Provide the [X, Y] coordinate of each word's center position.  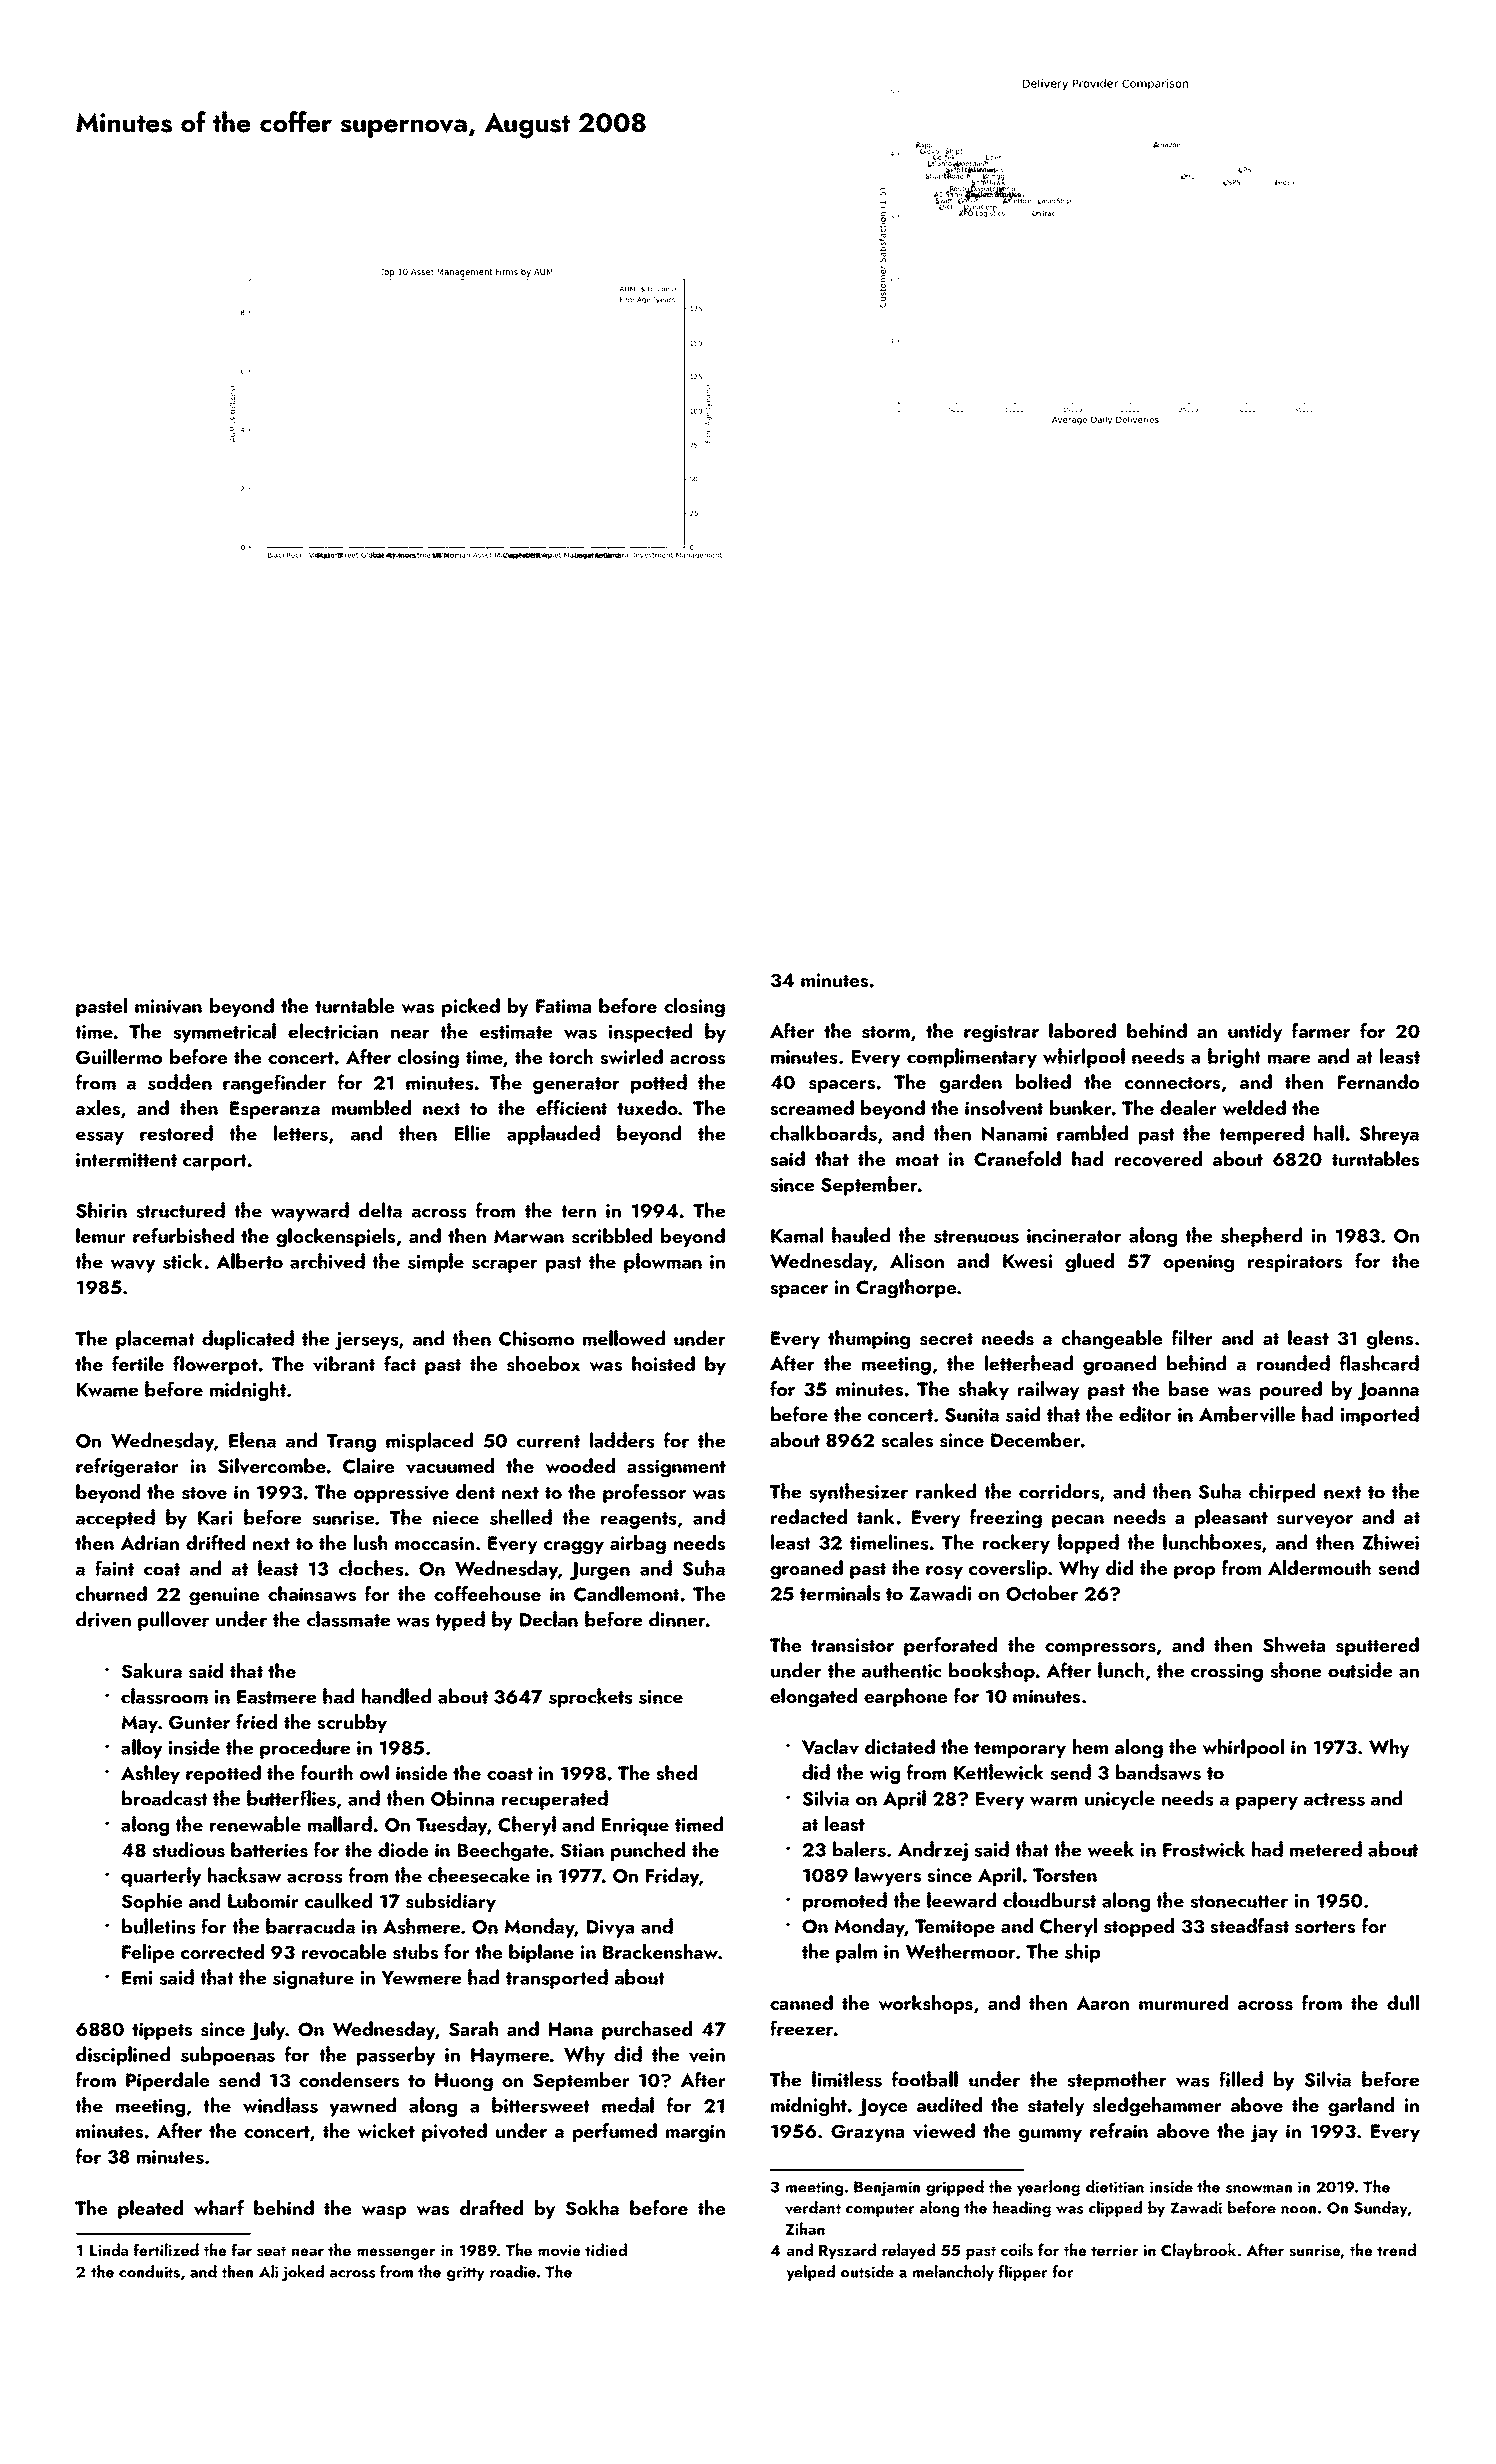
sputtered [1377, 1646]
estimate [516, 1032]
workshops [926, 2004]
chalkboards [823, 1133]
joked [303, 2273]
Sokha [592, 2208]
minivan [168, 1006]
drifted [215, 1542]
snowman [1259, 2189]
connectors [1172, 1083]
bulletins [158, 1926]
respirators [1295, 1263]
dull [1403, 2002]
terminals [840, 1593]
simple [436, 1263]
